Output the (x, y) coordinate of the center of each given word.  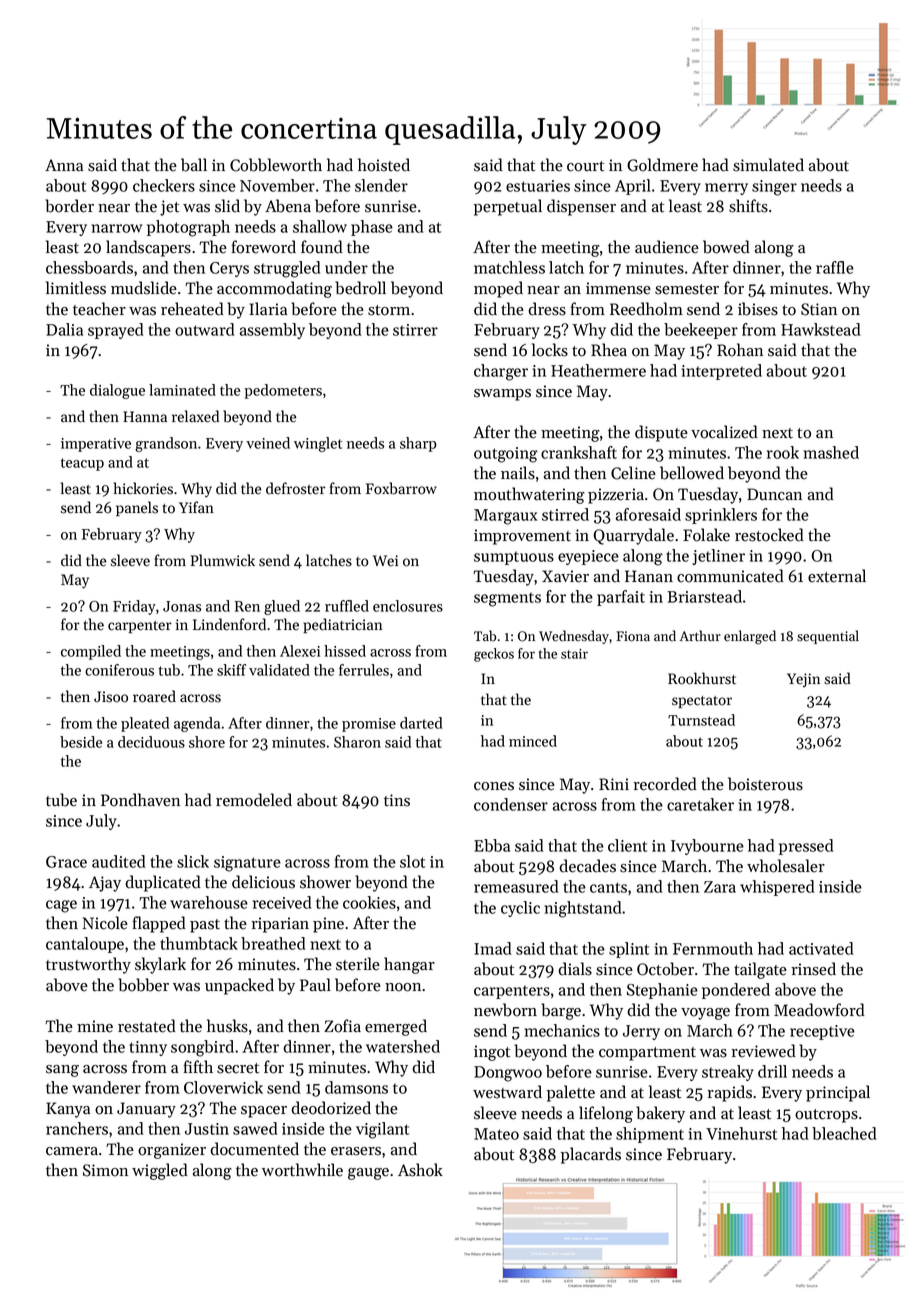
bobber (143, 985)
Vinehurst (741, 1133)
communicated (730, 576)
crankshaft (579, 452)
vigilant (382, 1130)
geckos (494, 655)
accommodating (274, 289)
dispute (661, 433)
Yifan (196, 507)
